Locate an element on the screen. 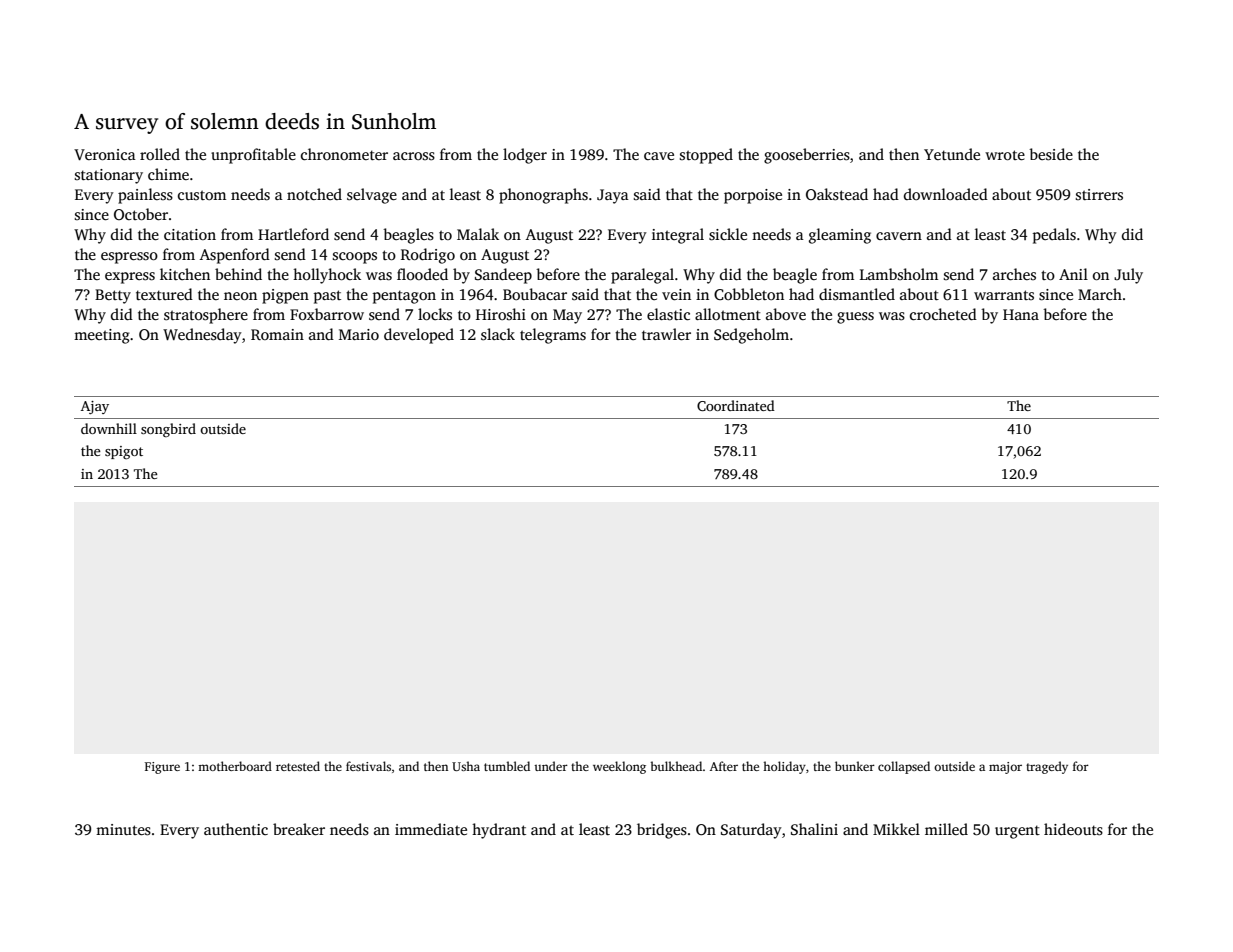 This screenshot has height=952, width=1233. lodger is located at coordinates (525, 156).
